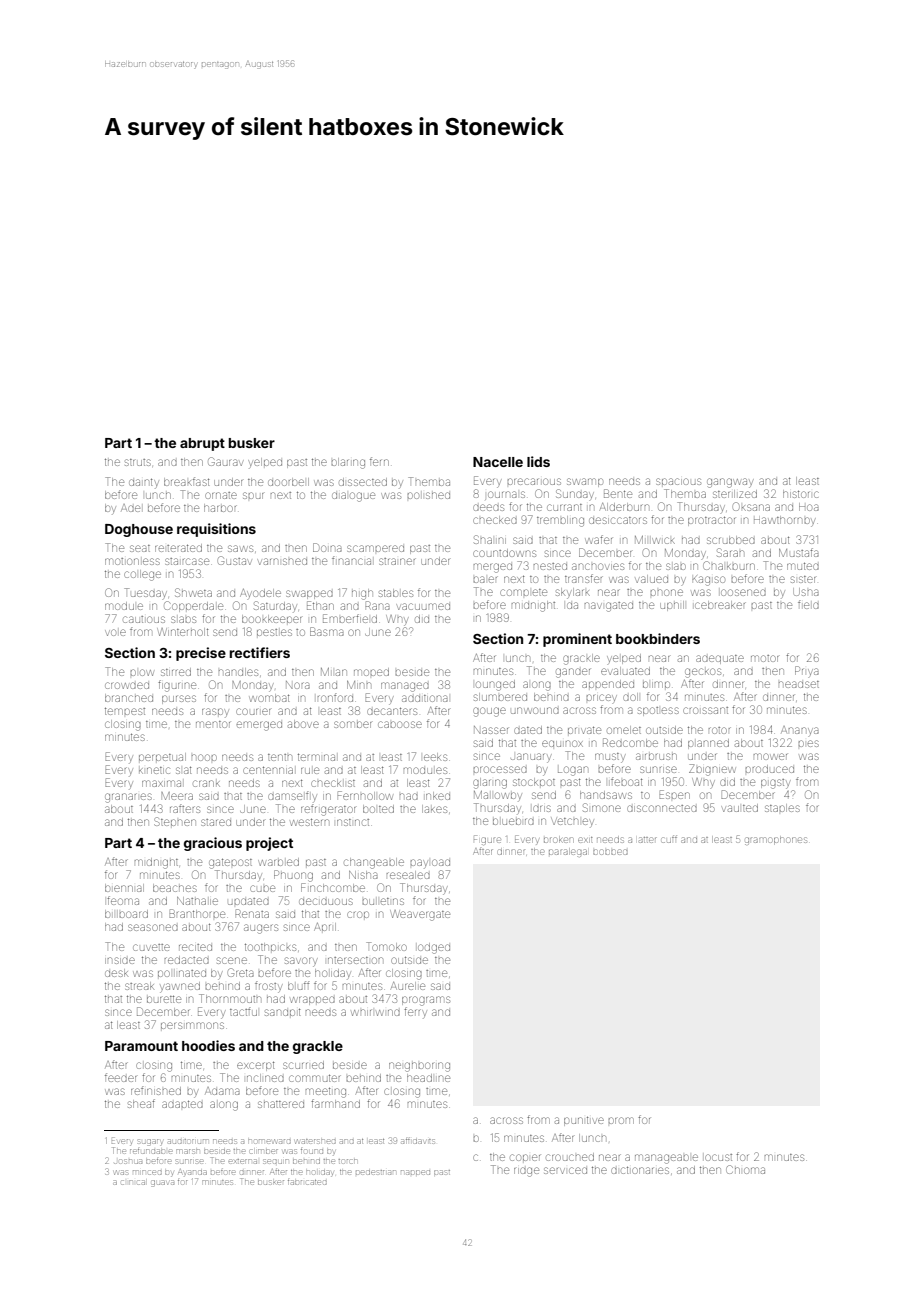 The image size is (924, 1308). I want to click on programs, so click(426, 1001).
